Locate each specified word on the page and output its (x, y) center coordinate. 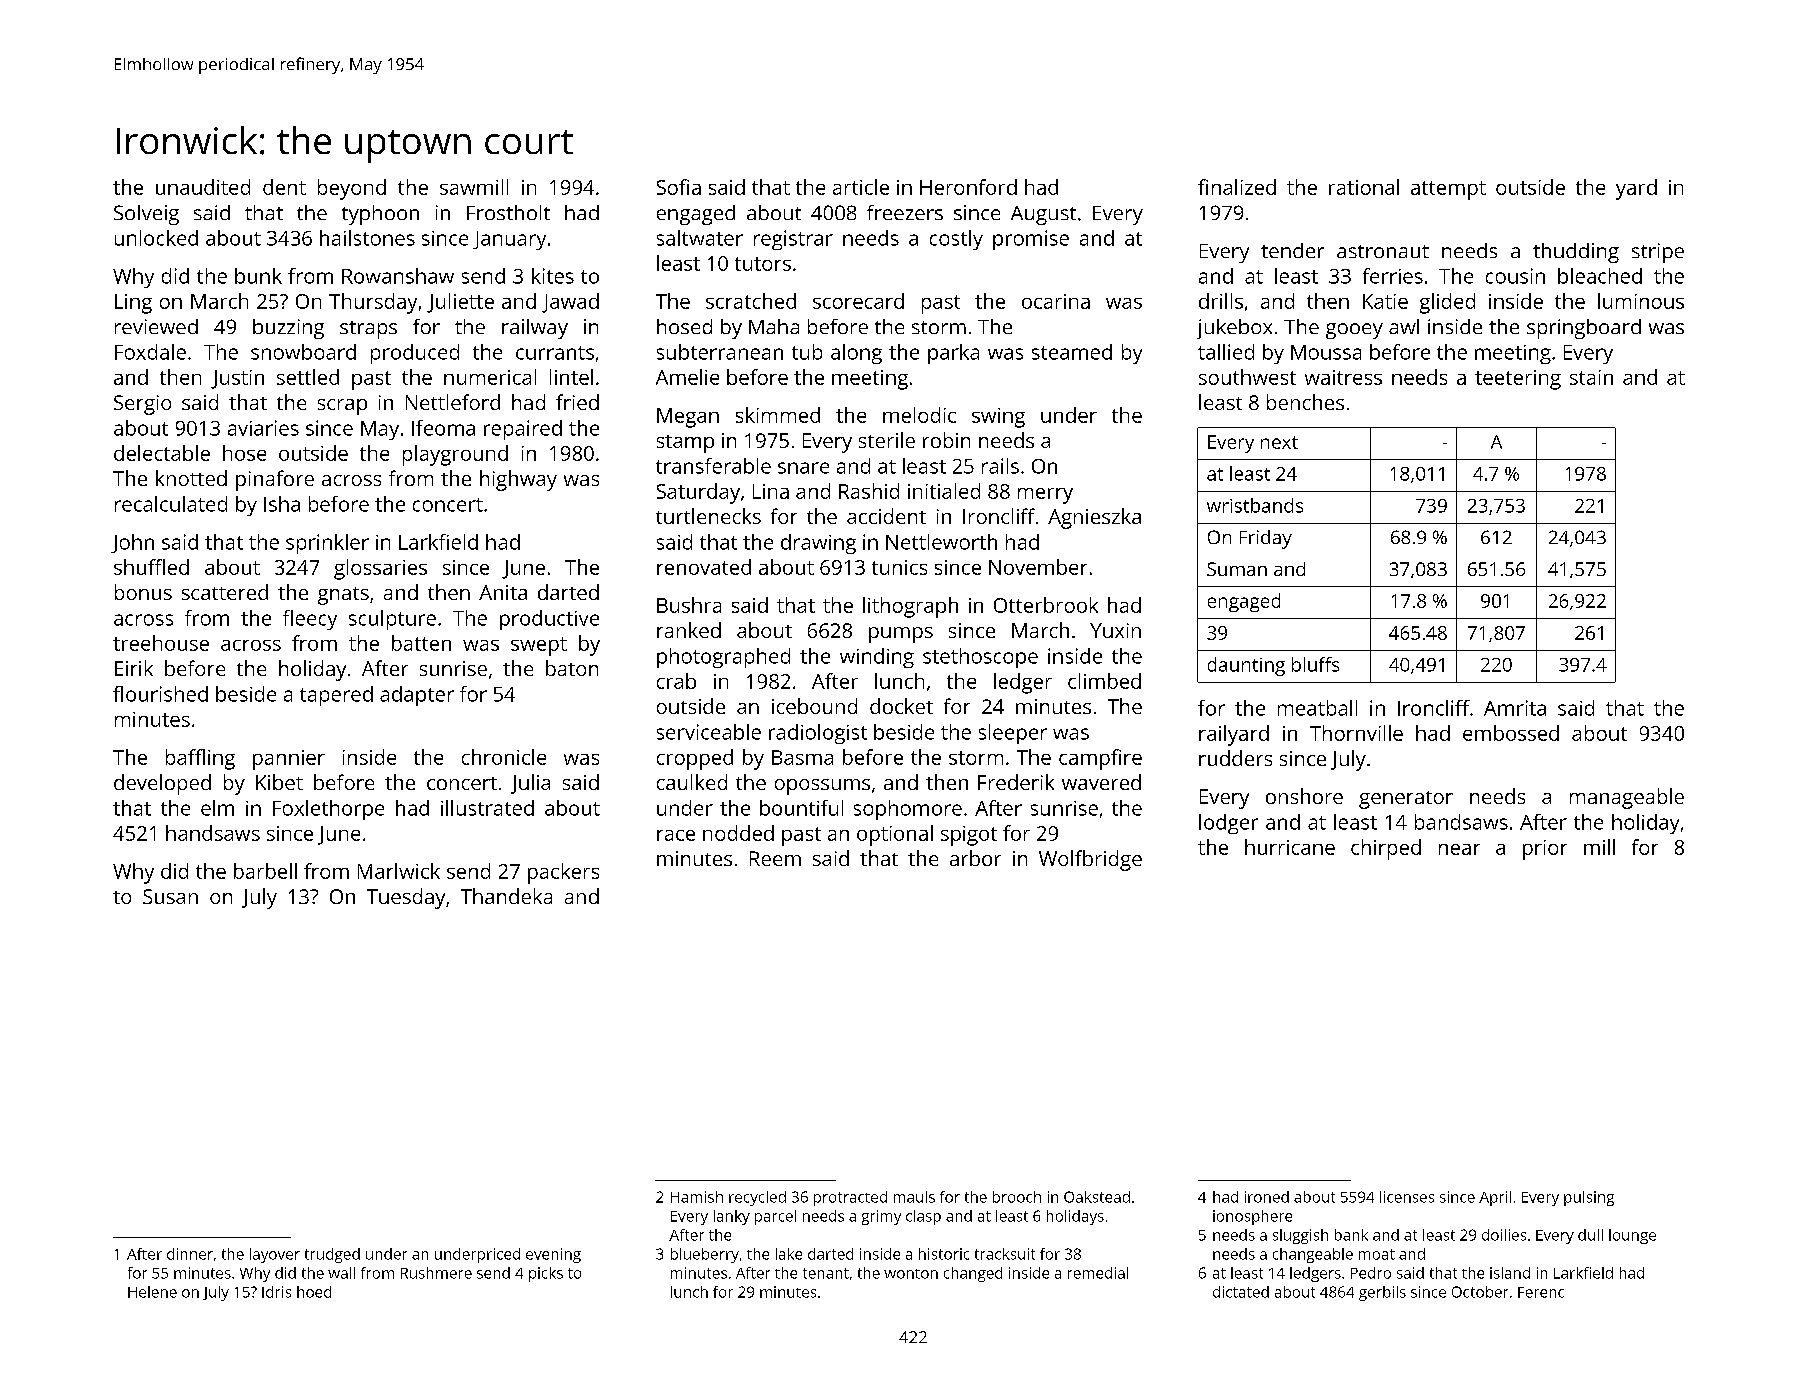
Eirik (134, 668)
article (861, 187)
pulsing (1589, 1198)
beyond (352, 189)
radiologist (818, 734)
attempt (1448, 190)
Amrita (1515, 708)
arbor (975, 858)
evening (553, 1255)
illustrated (487, 808)
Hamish (697, 1197)
